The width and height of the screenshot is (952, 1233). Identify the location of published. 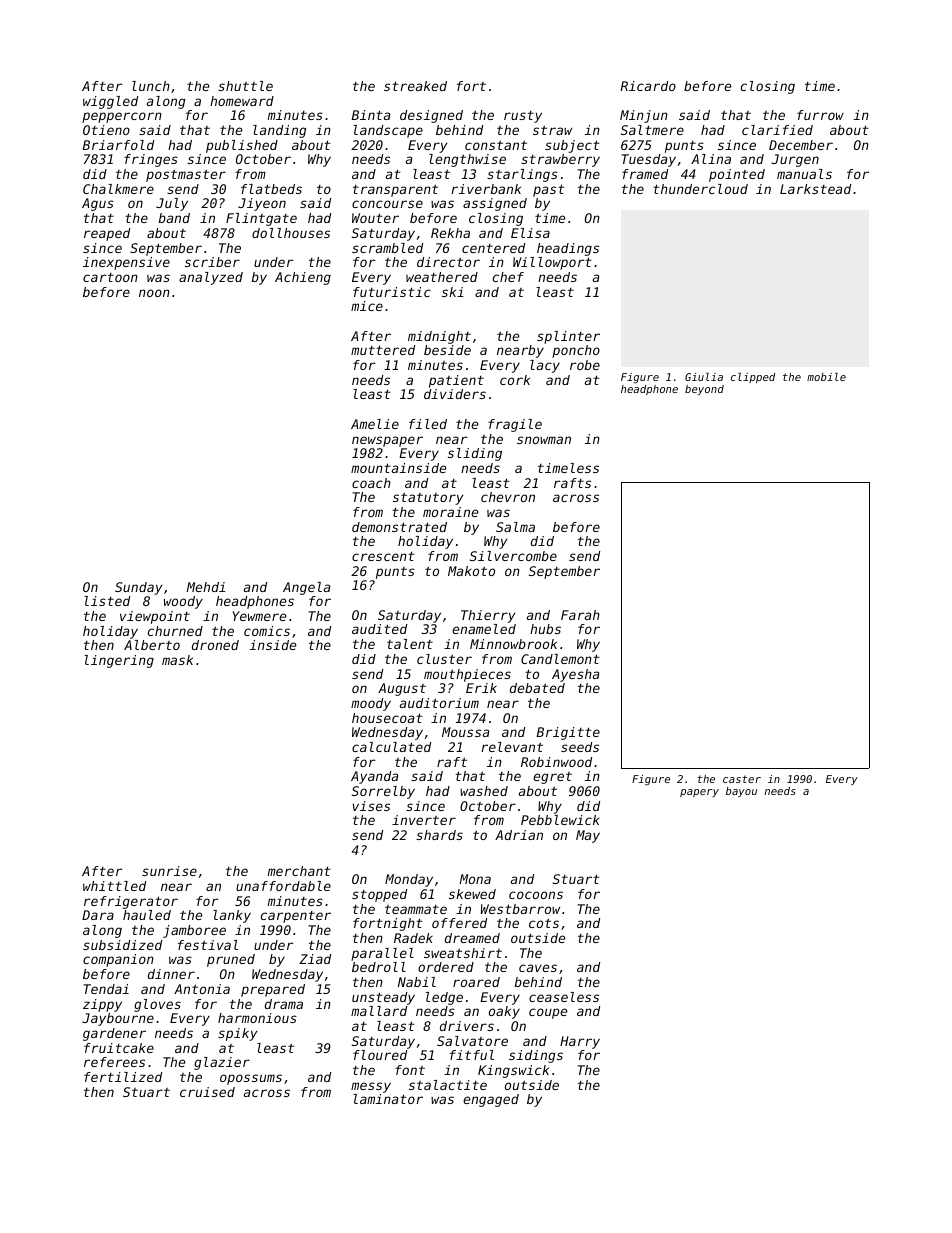
(242, 146).
